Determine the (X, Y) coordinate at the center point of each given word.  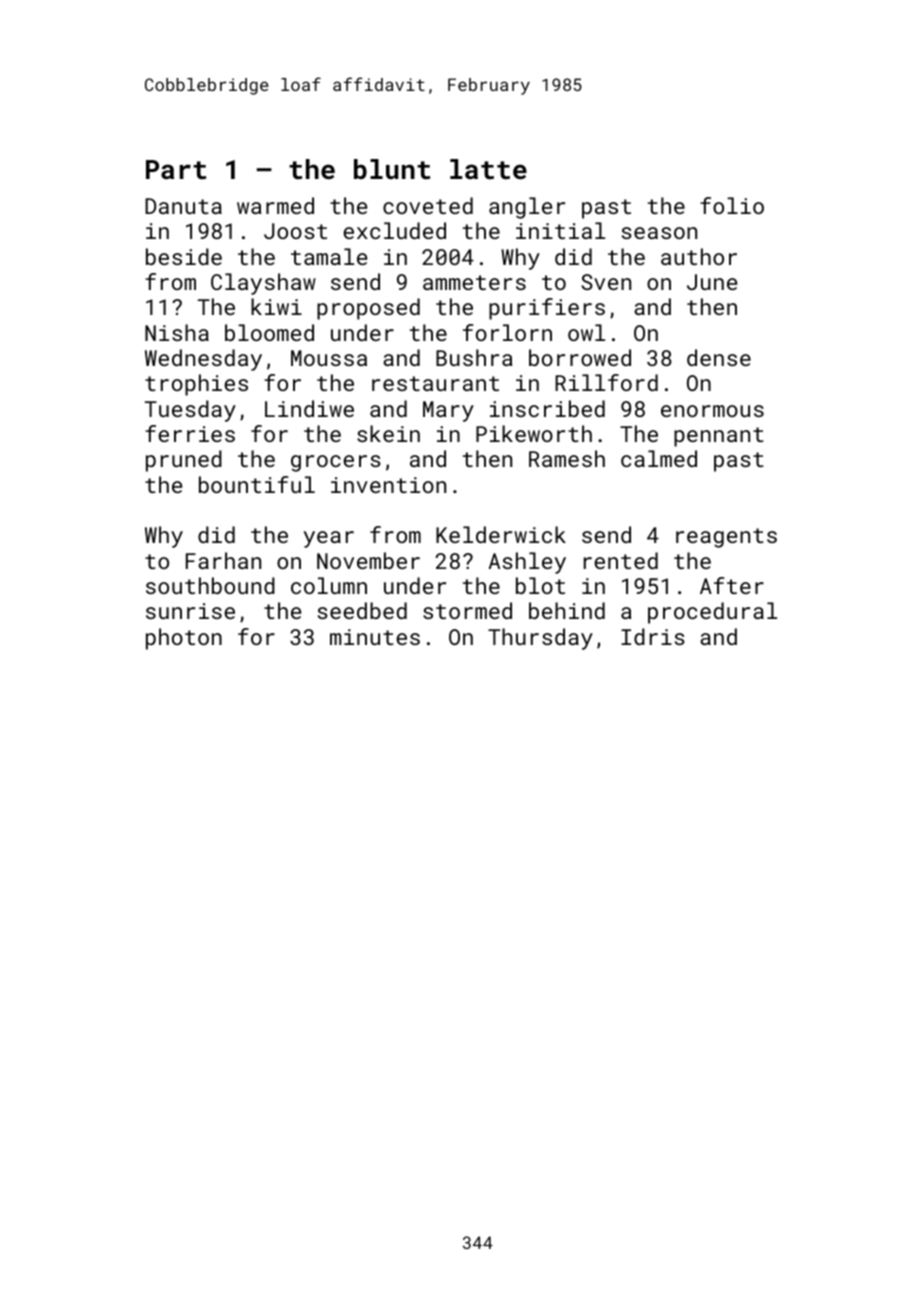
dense (719, 357)
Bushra (474, 357)
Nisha (177, 332)
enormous (712, 411)
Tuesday (190, 411)
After (732, 585)
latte (488, 169)
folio (732, 205)
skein (388, 433)
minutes (375, 637)
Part (176, 170)
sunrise (190, 611)
